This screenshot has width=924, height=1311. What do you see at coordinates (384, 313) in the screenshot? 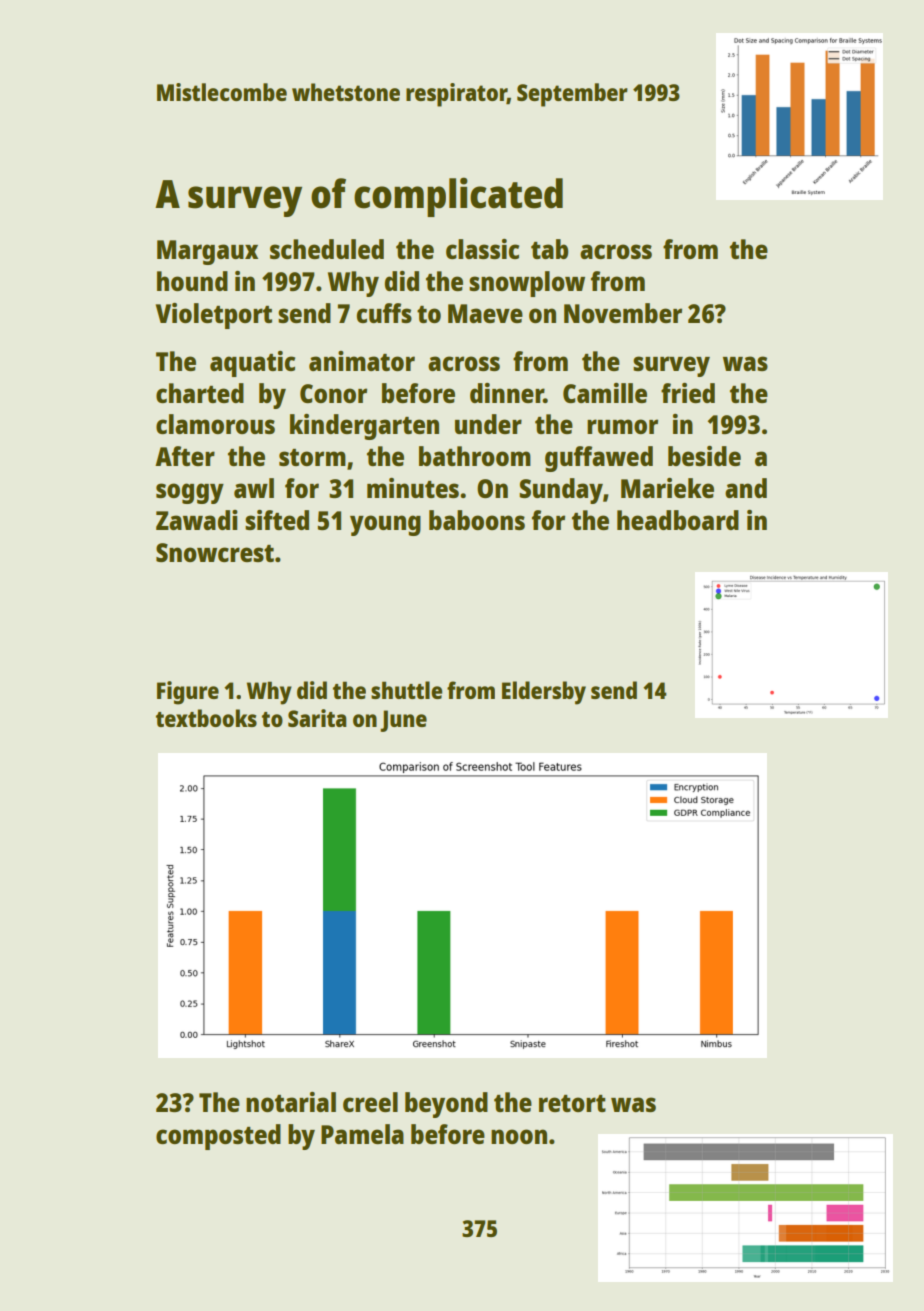
I see `cuffs` at bounding box center [384, 313].
